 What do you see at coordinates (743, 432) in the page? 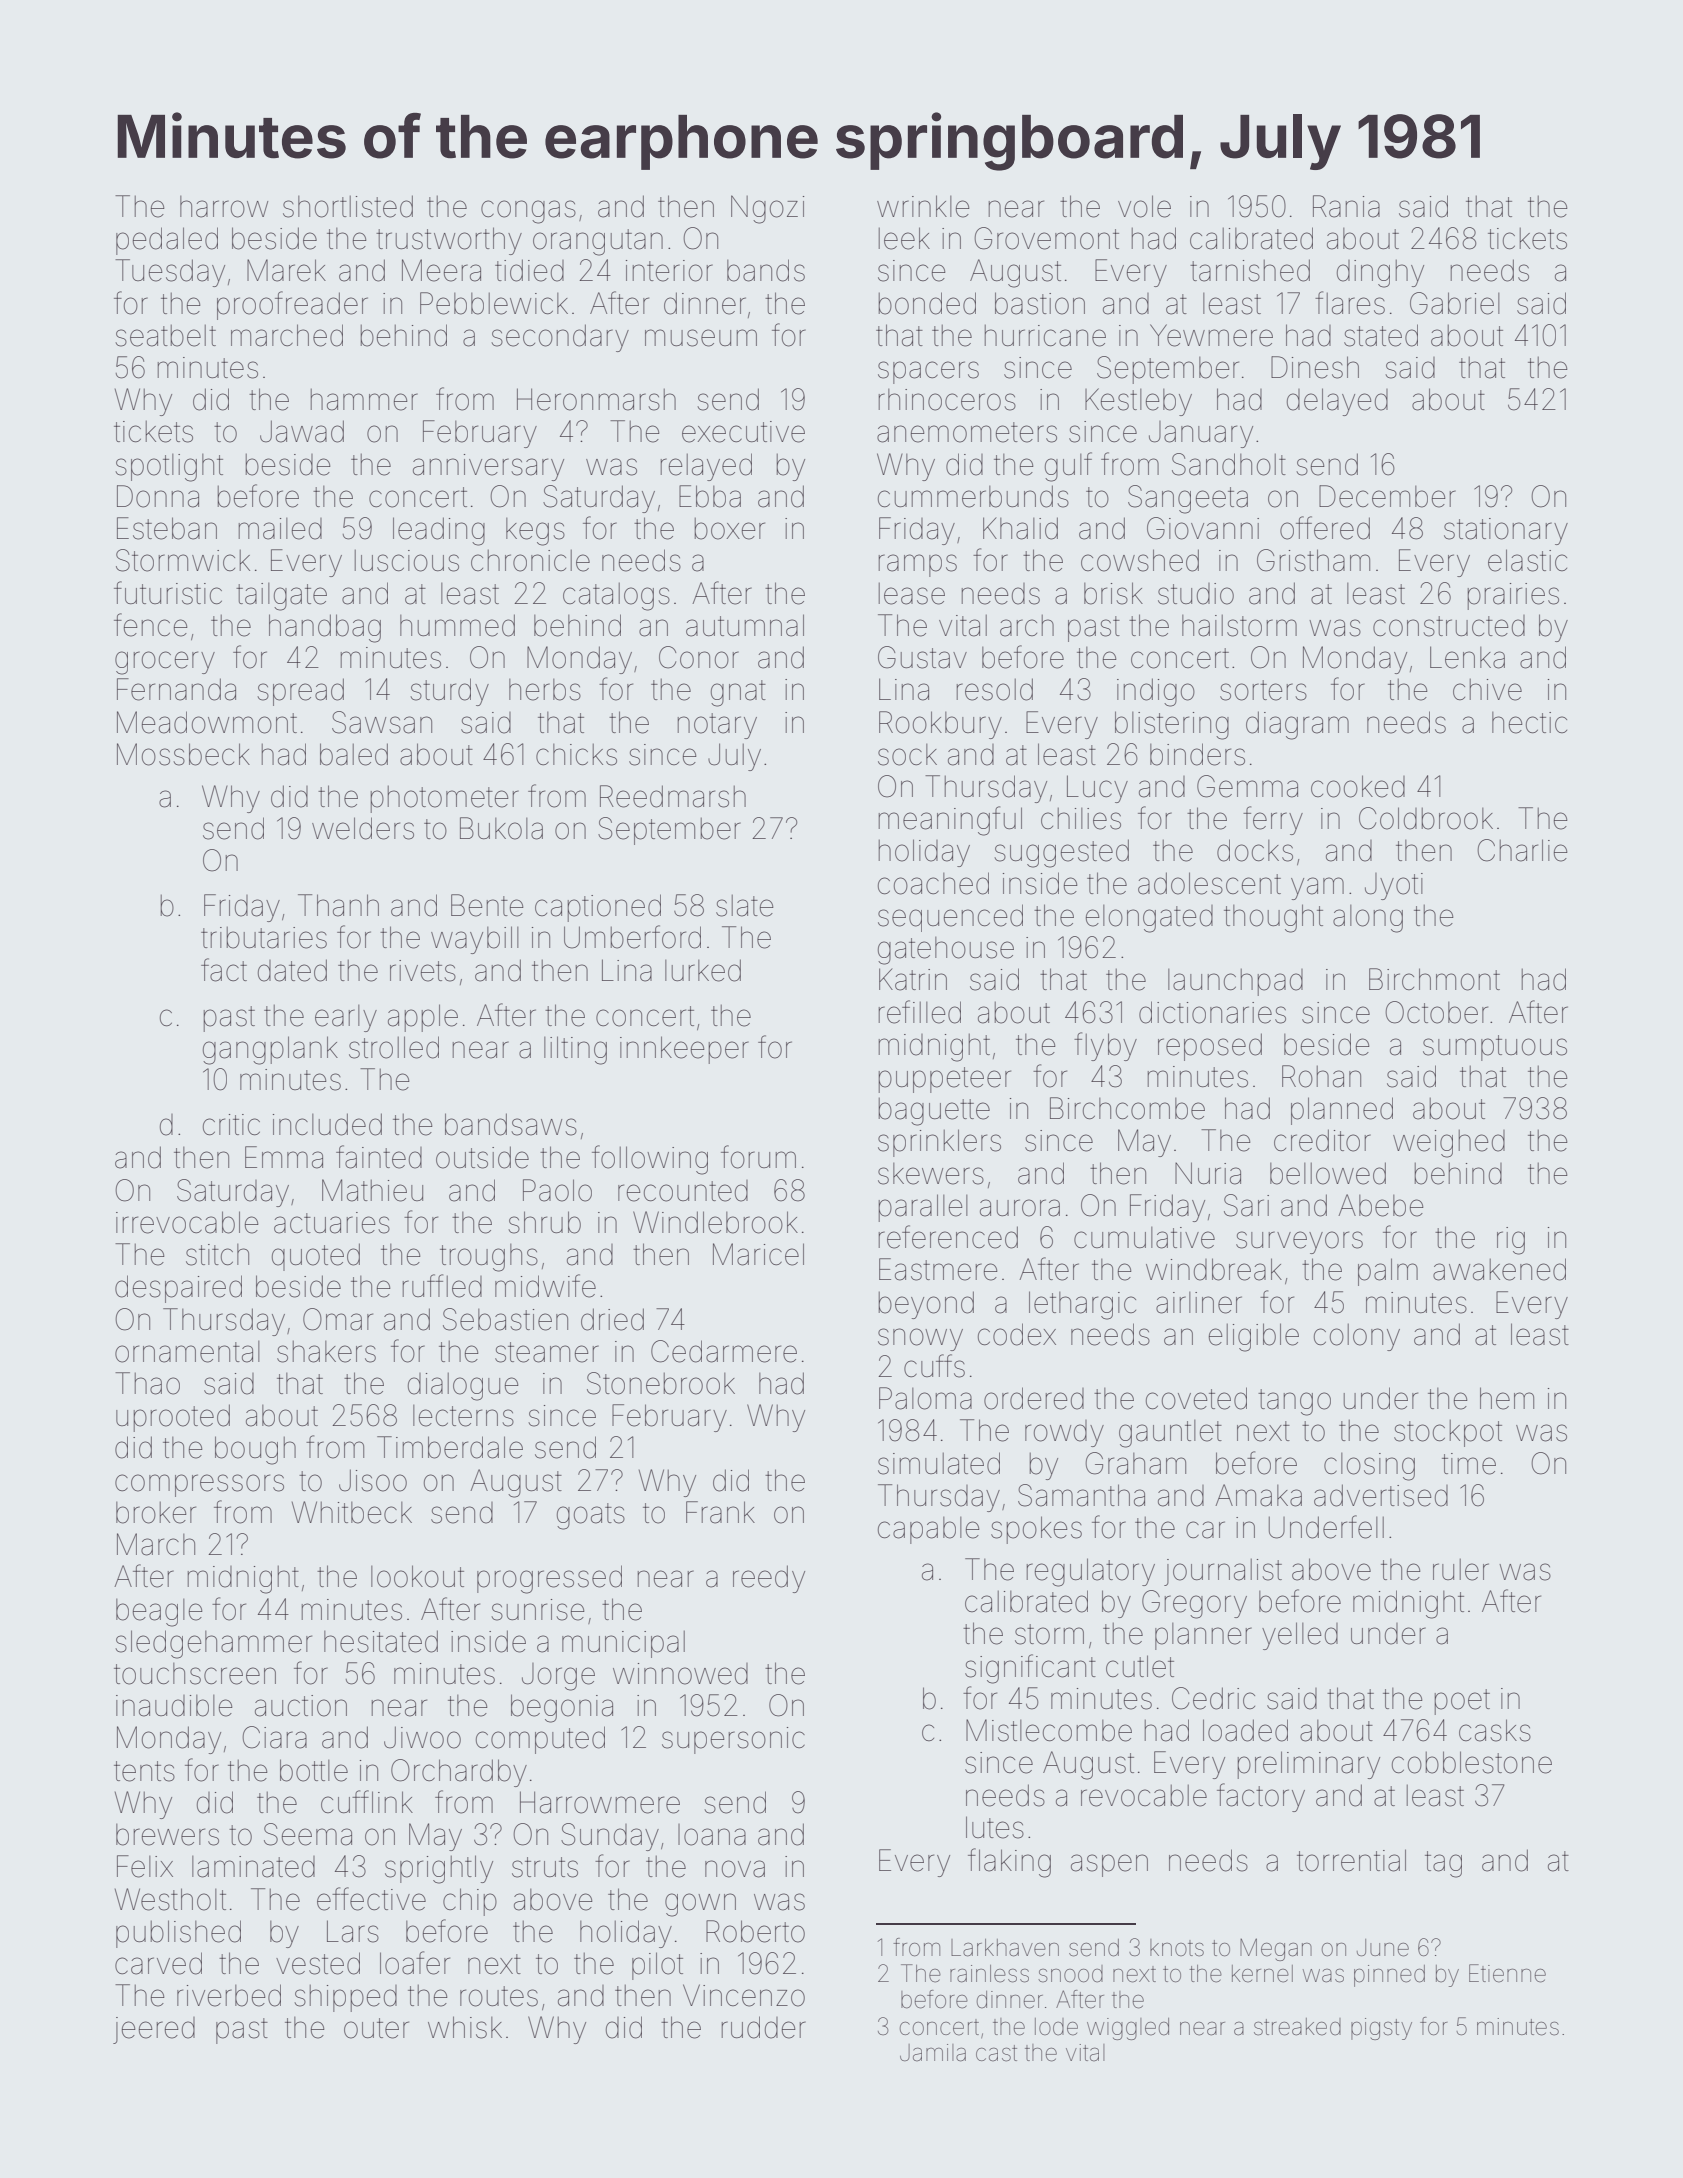
I see `executive` at bounding box center [743, 432].
